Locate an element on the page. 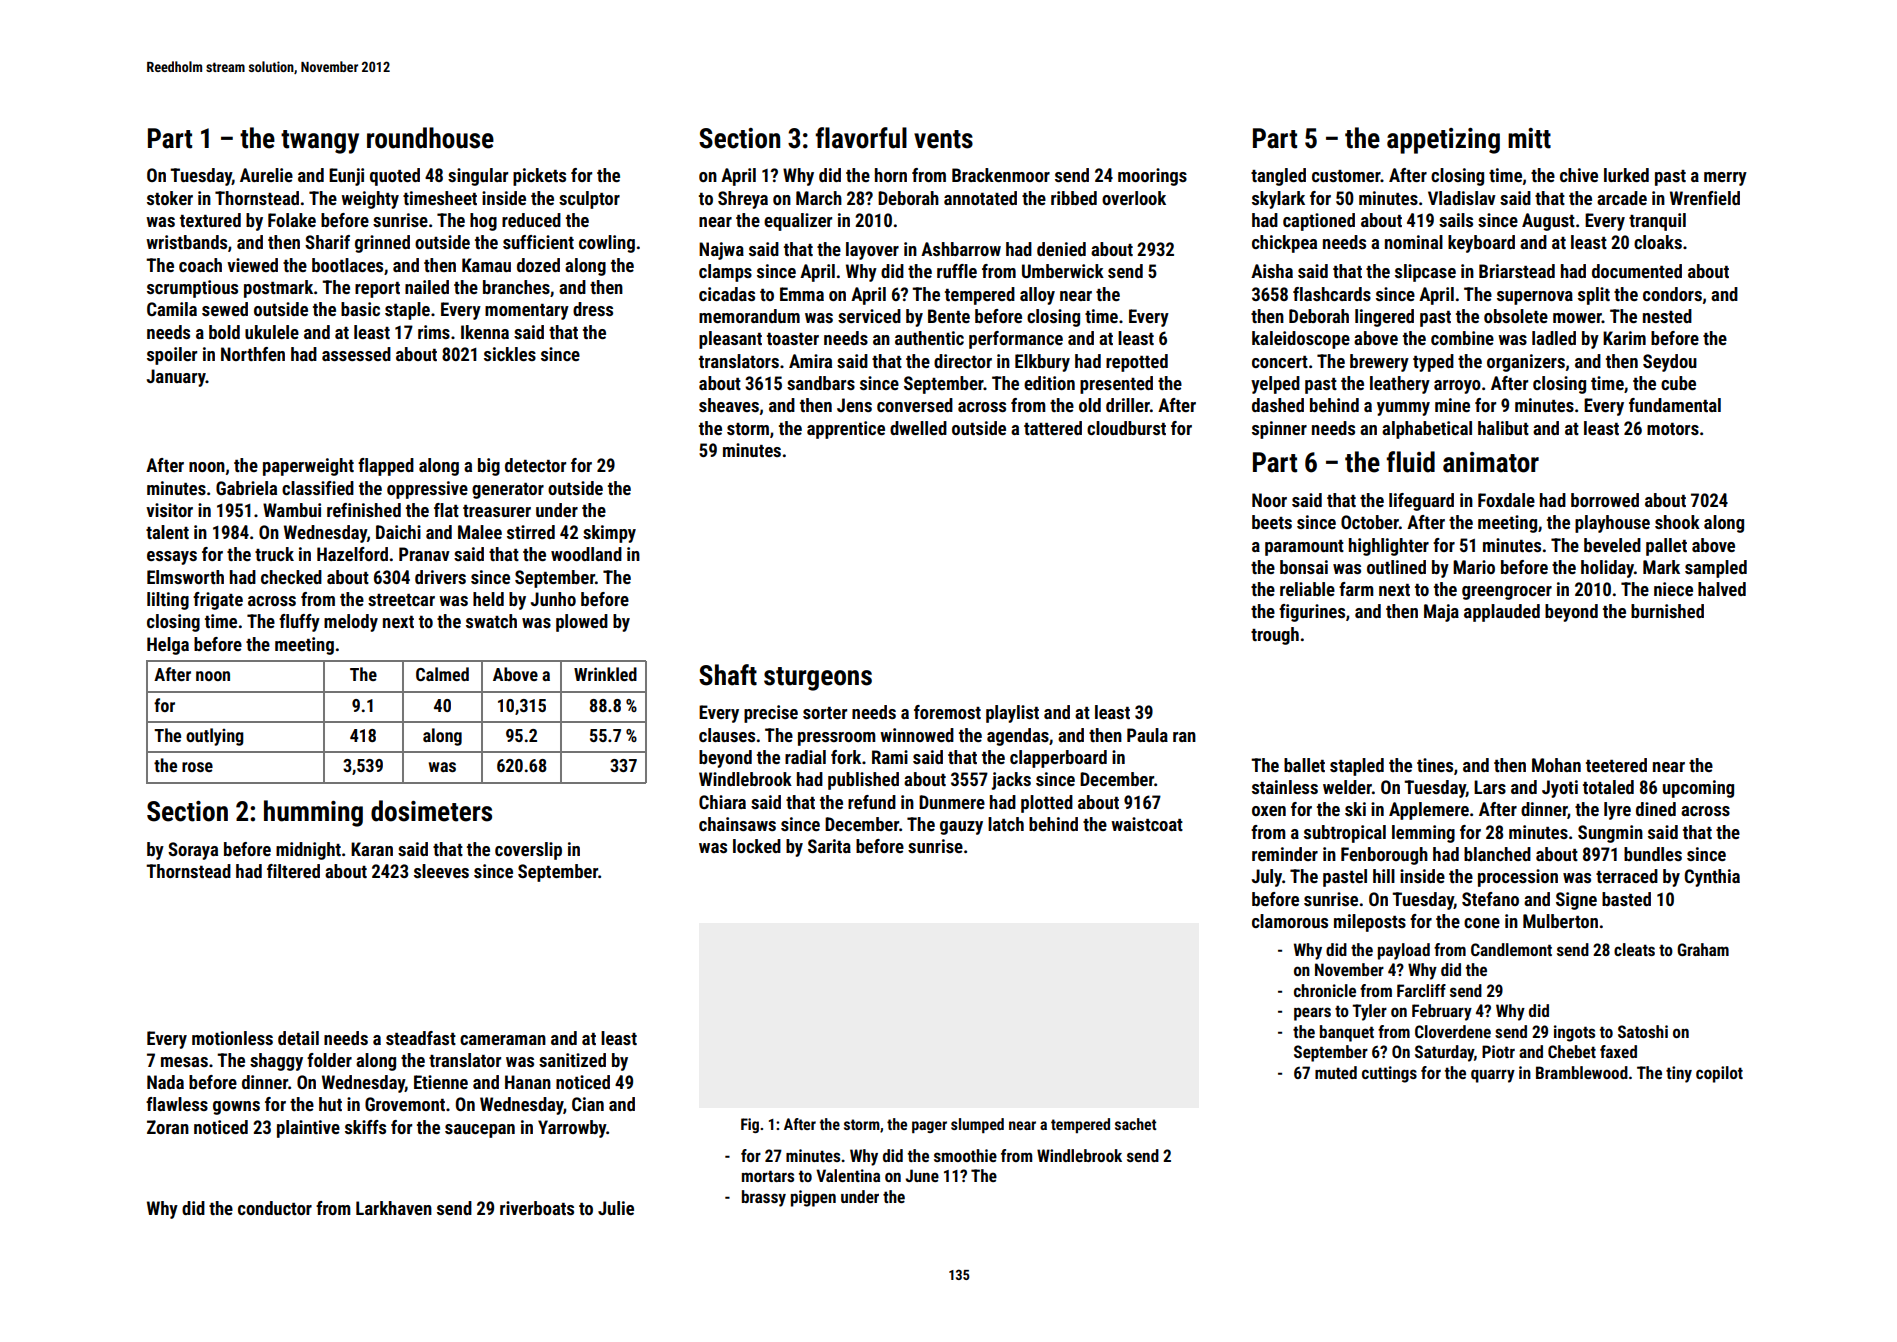 The height and width of the image is (1342, 1897). Paula is located at coordinates (1147, 735).
